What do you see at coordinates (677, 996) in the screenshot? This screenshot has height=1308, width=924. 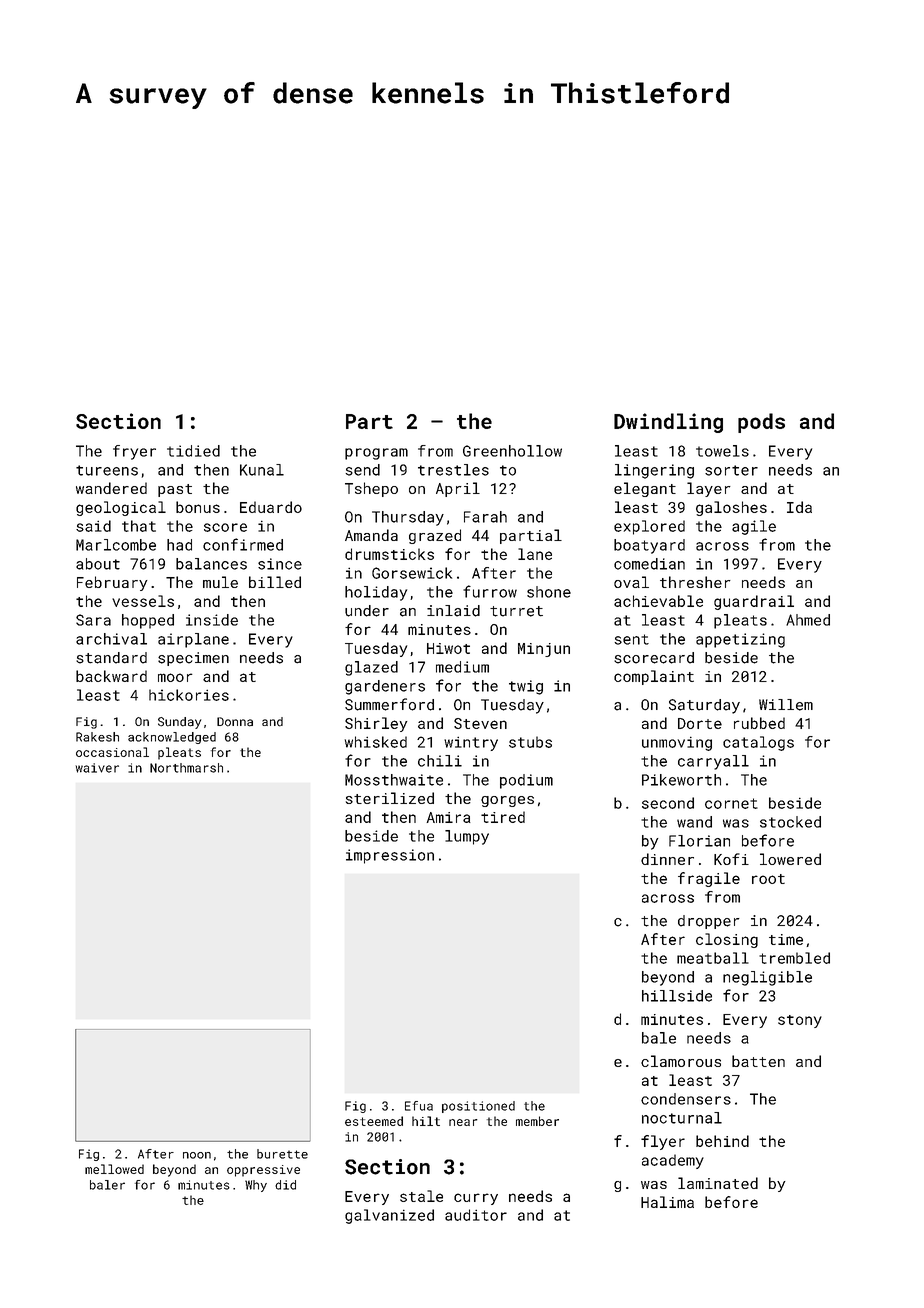 I see `hillside` at bounding box center [677, 996].
